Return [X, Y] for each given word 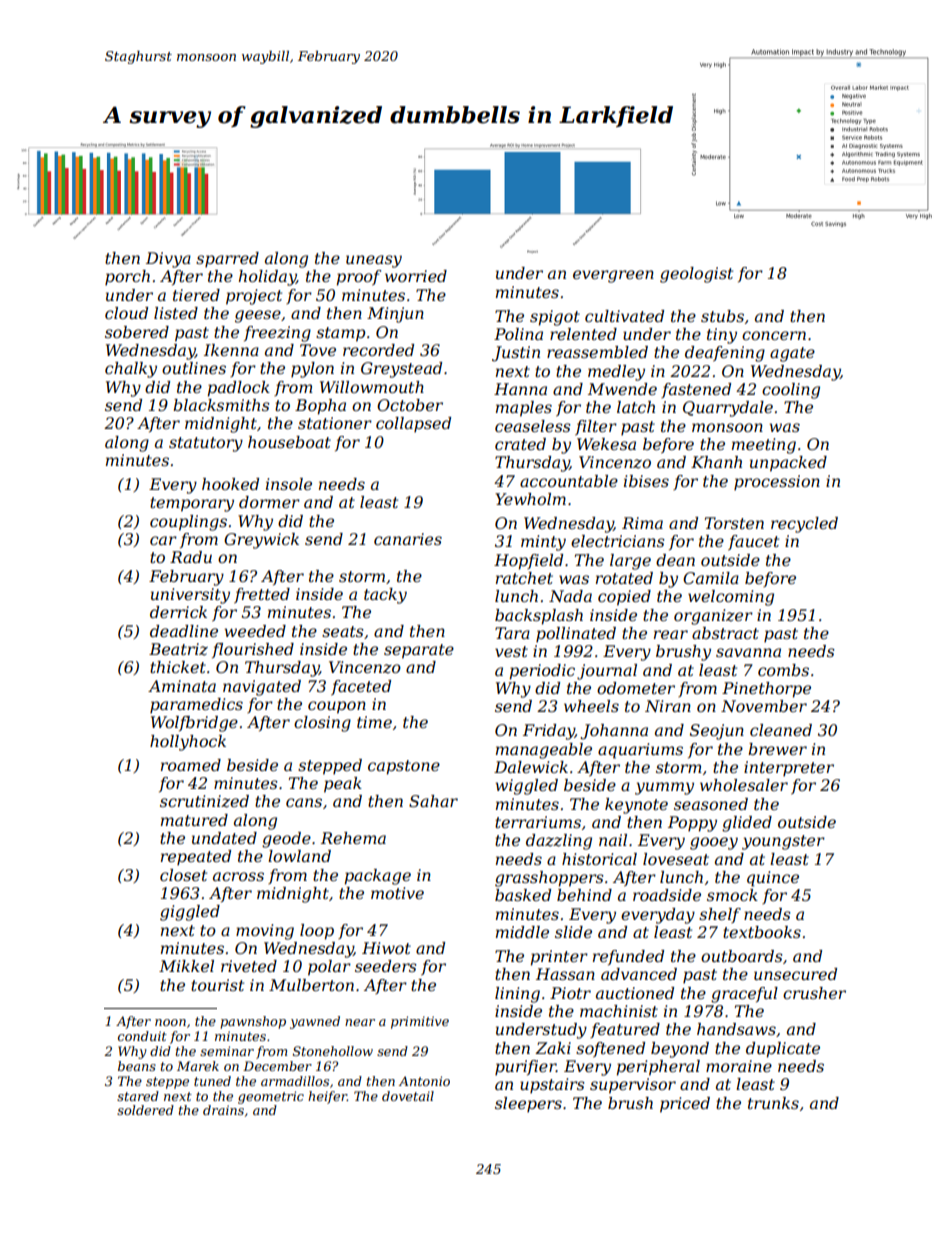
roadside [667, 895]
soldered [145, 1110]
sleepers [528, 1105]
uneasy [374, 261]
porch [127, 278]
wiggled [527, 787]
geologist [696, 275]
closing [322, 724]
